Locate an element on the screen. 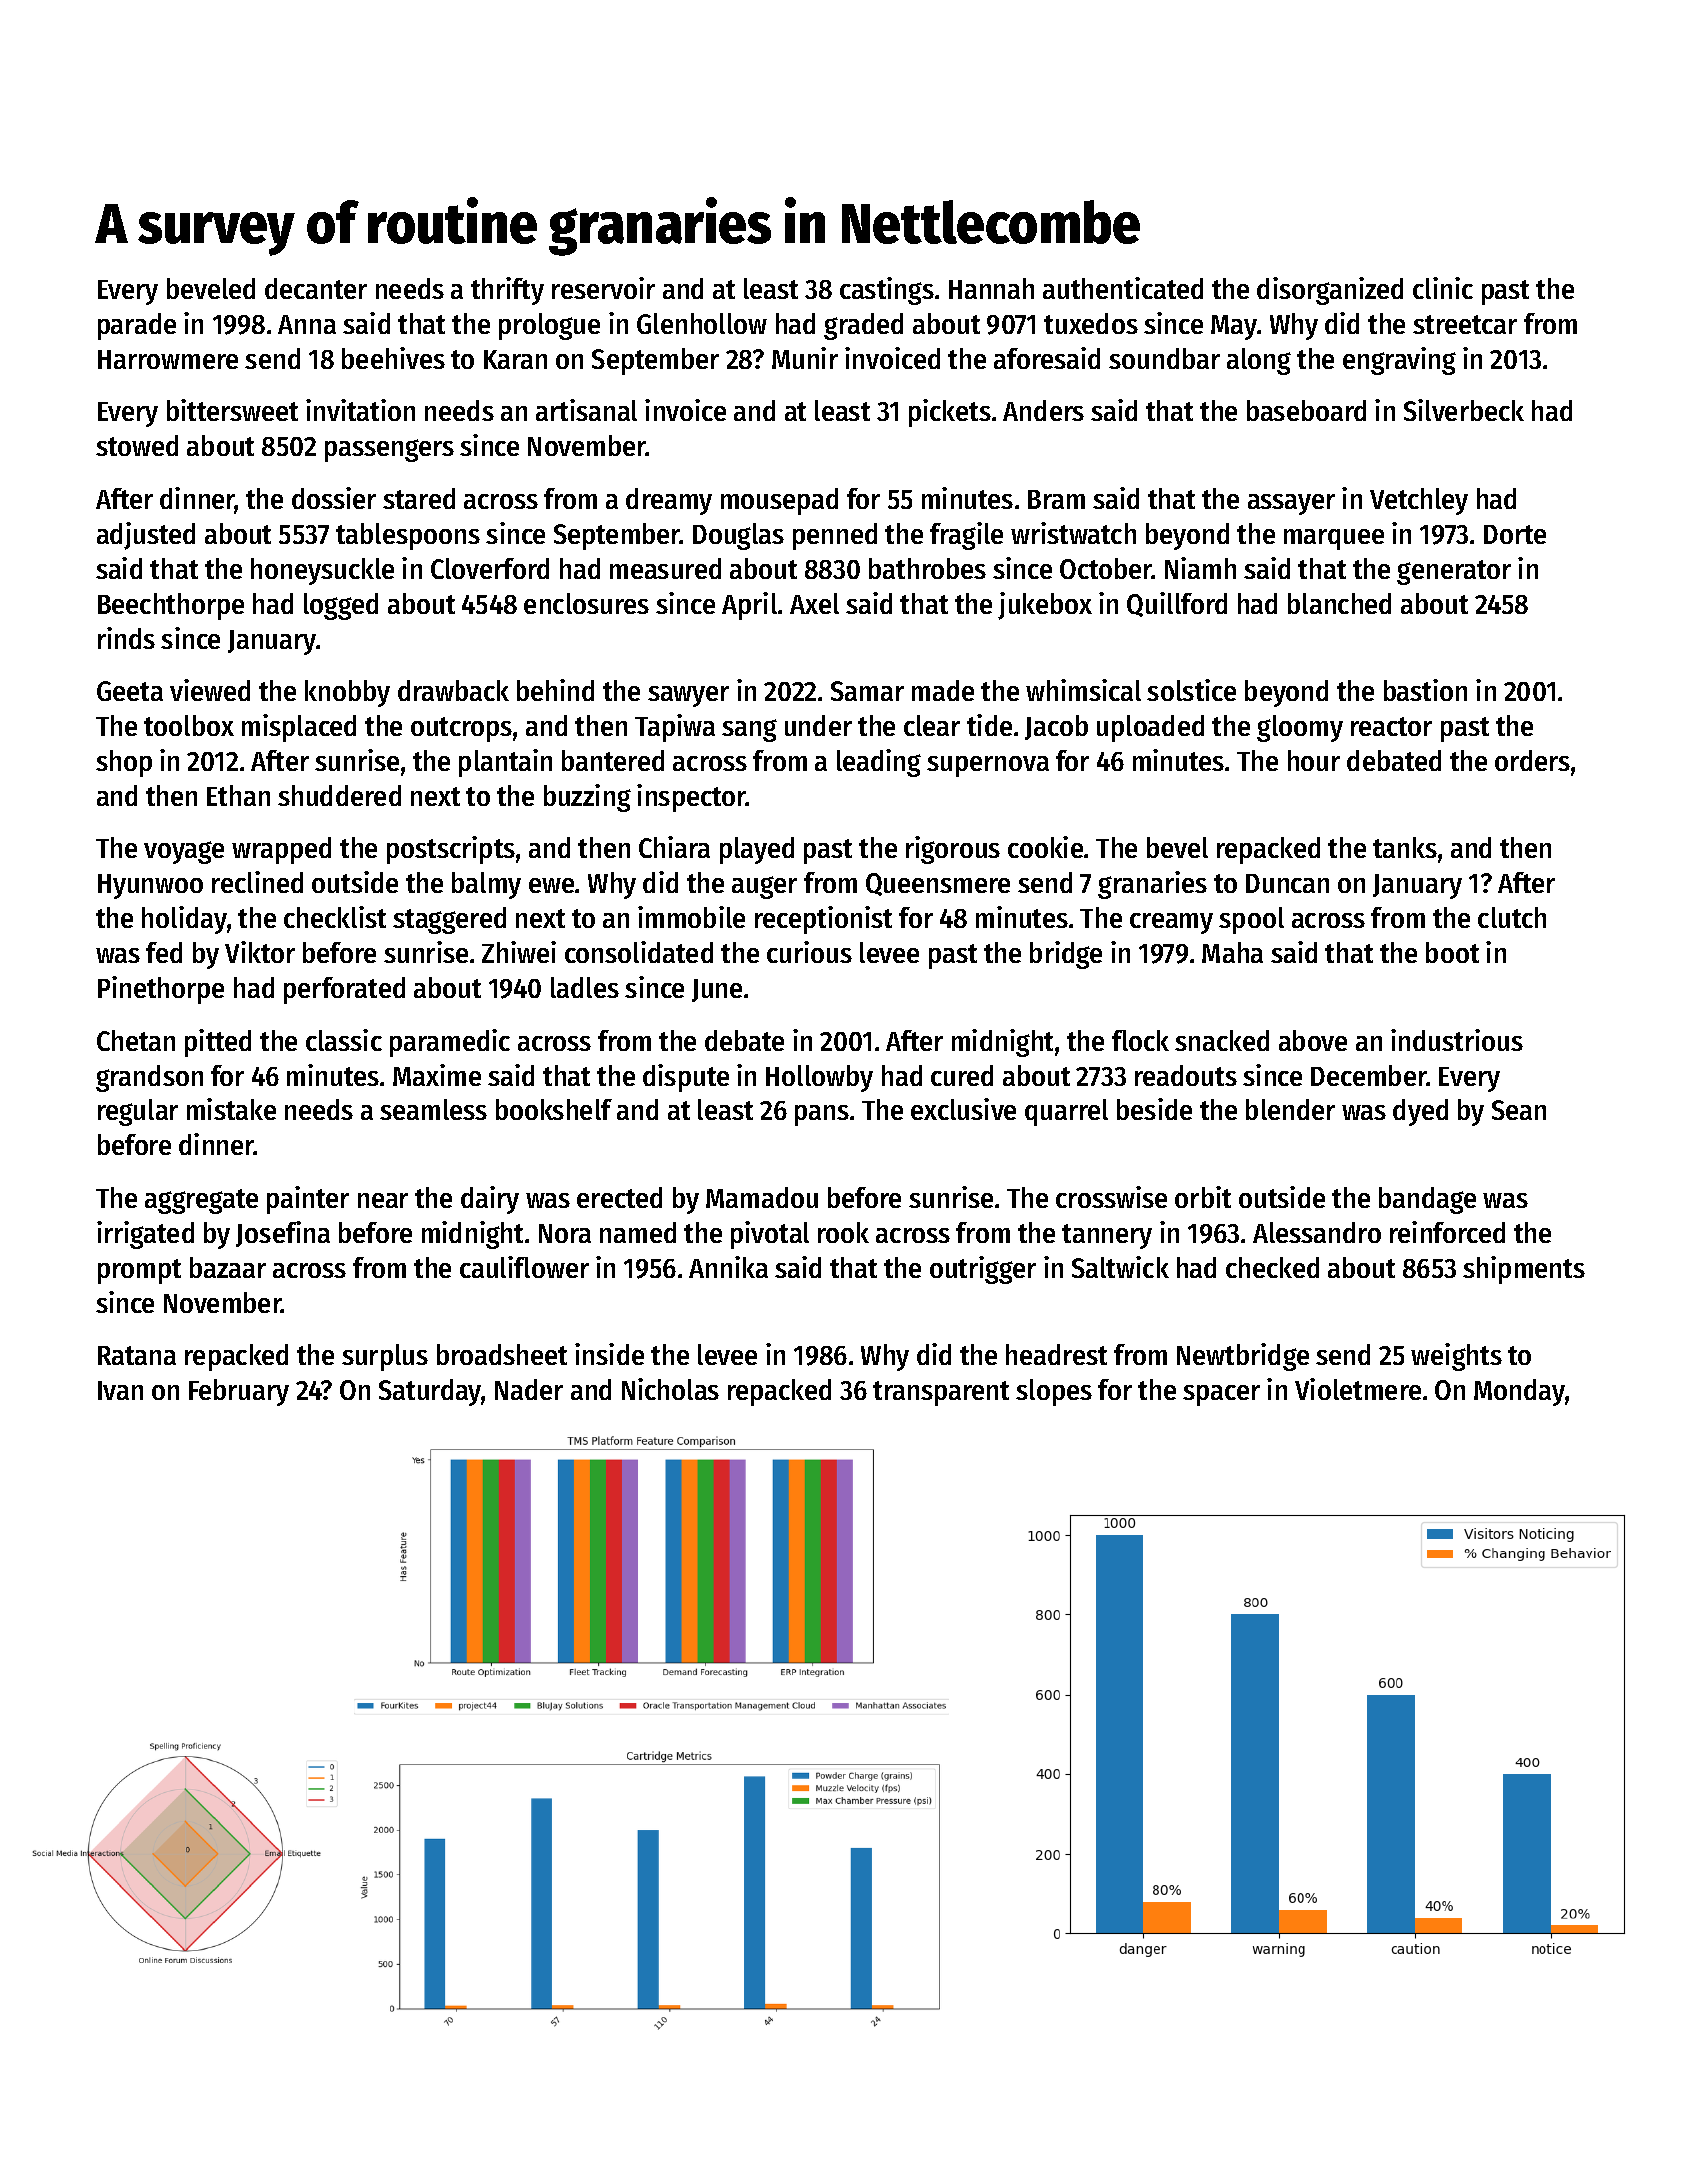  Anders is located at coordinates (1043, 410).
